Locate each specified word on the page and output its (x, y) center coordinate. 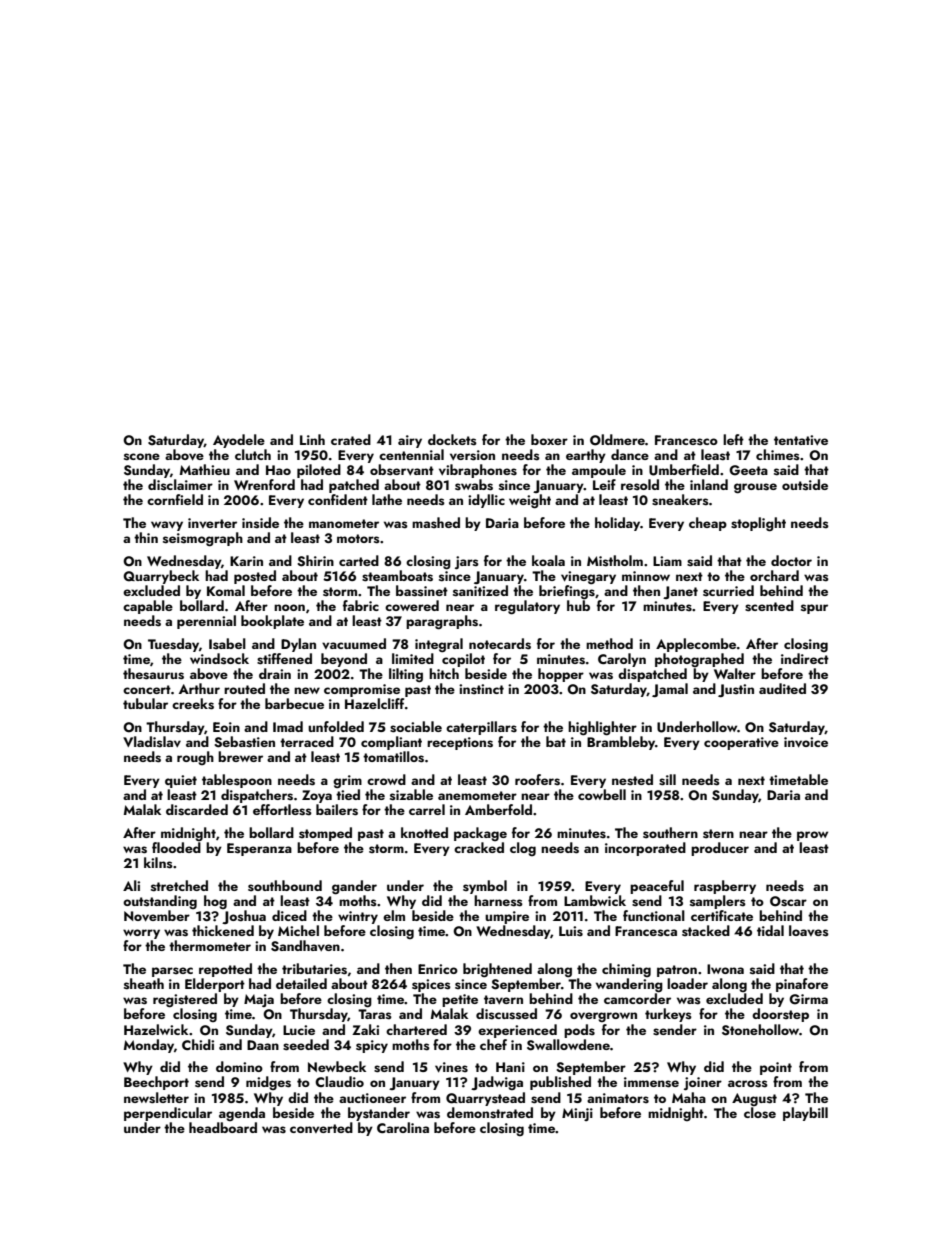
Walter (735, 673)
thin (146, 537)
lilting (406, 675)
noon (289, 607)
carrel (427, 809)
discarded (197, 810)
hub (578, 605)
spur (814, 609)
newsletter (156, 1098)
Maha (689, 1097)
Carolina (403, 1127)
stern (718, 834)
